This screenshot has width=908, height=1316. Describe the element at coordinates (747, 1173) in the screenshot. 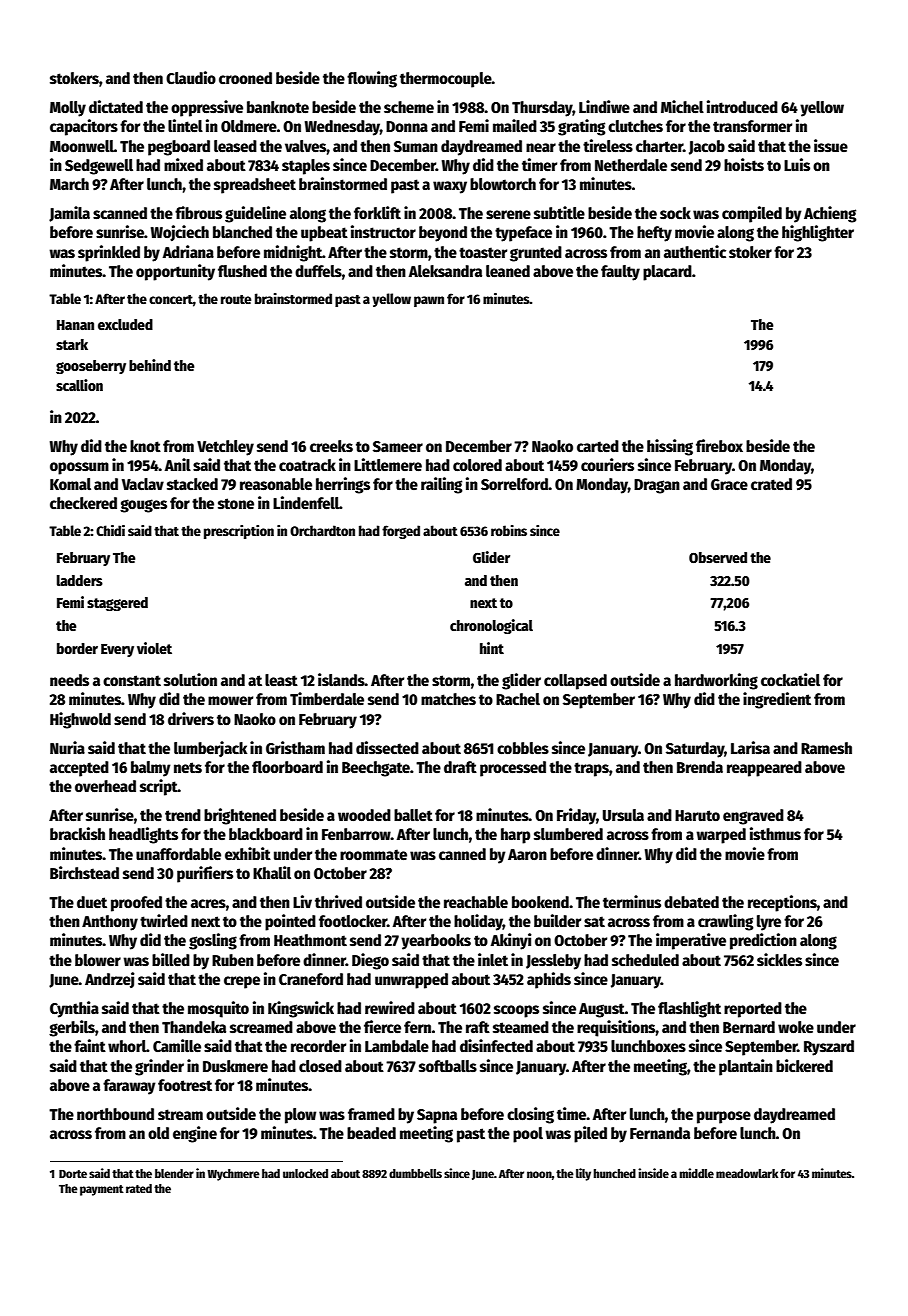

I see `meadowlark` at that location.
